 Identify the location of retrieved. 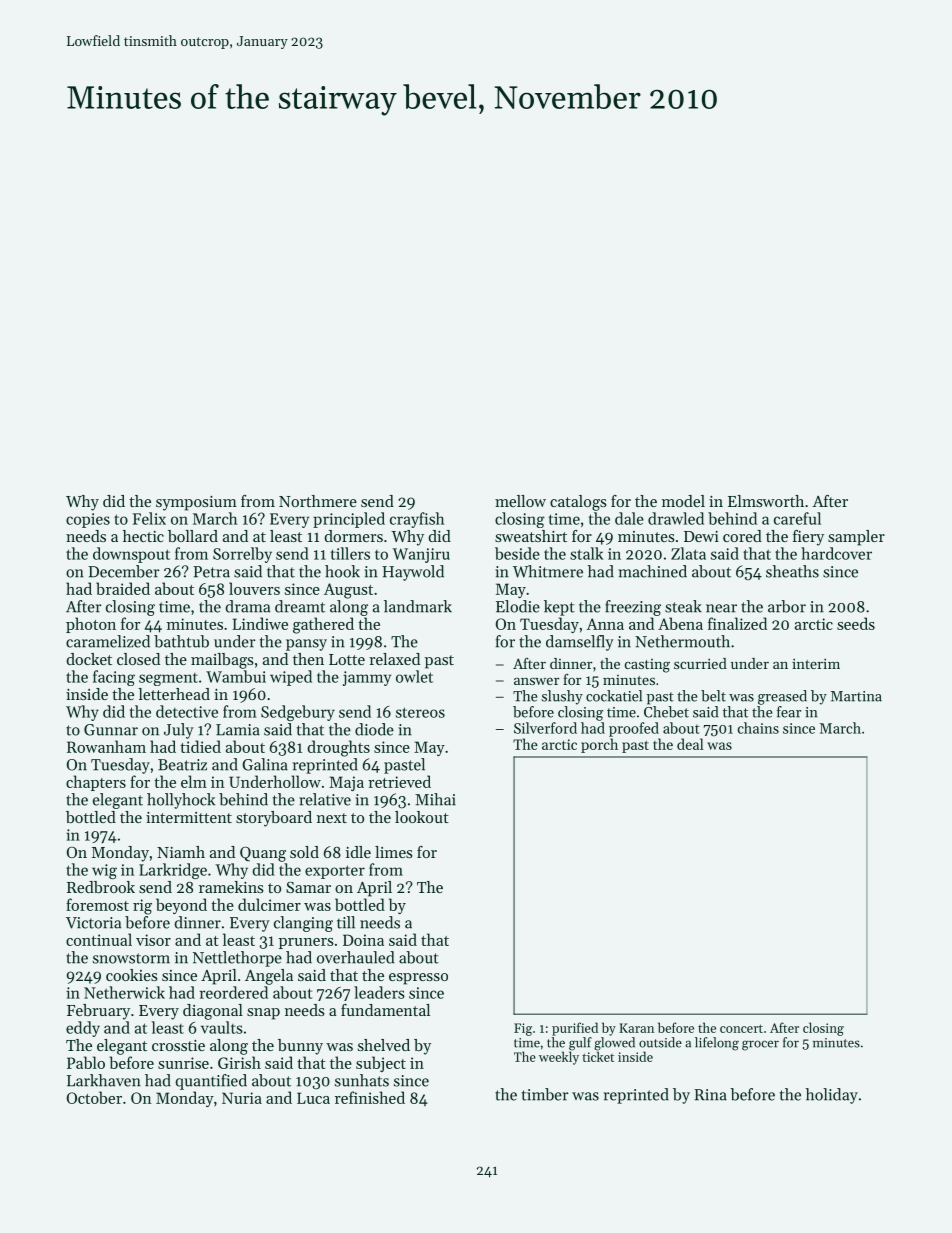
(399, 781).
